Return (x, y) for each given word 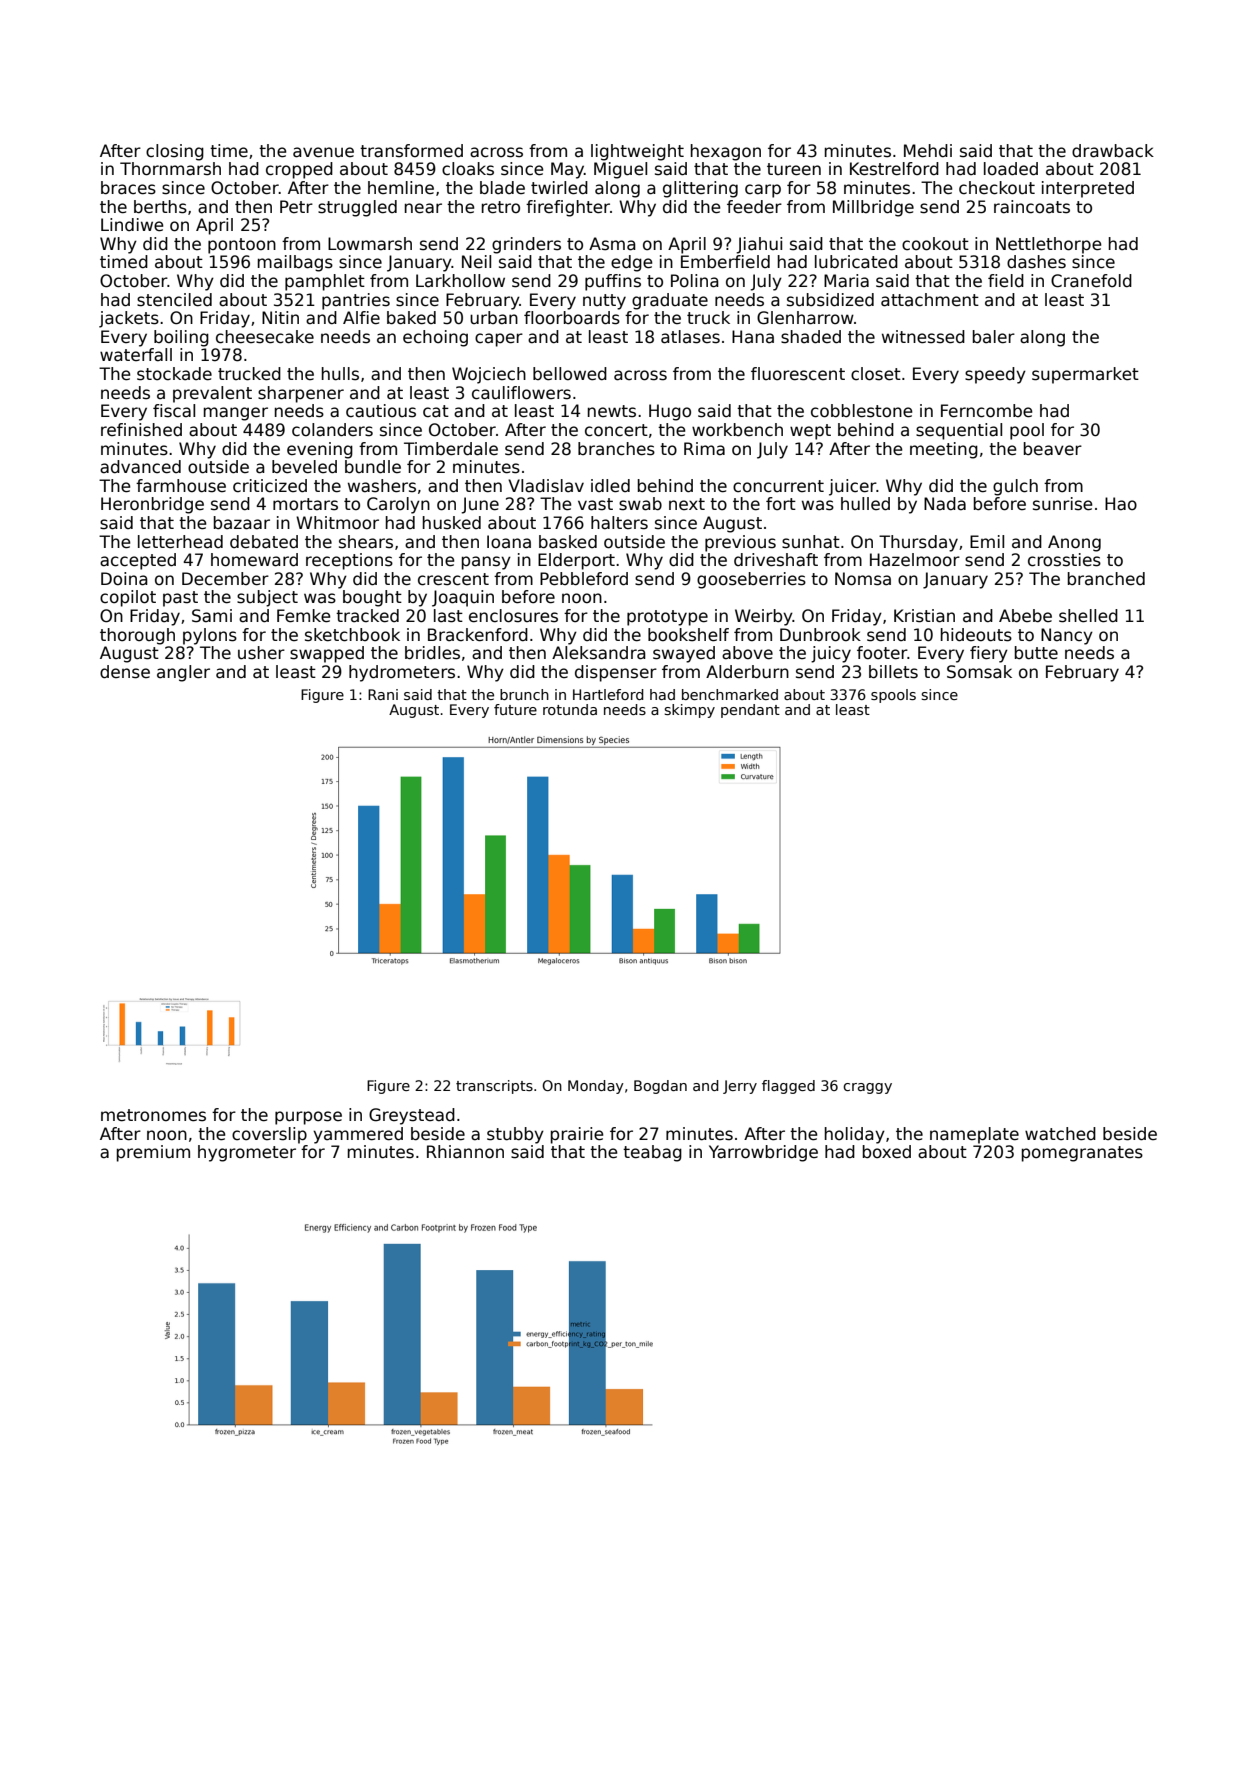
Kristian (924, 616)
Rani (383, 694)
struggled (357, 208)
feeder (754, 207)
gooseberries (751, 580)
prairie (577, 1135)
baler (994, 337)
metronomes (153, 1115)
